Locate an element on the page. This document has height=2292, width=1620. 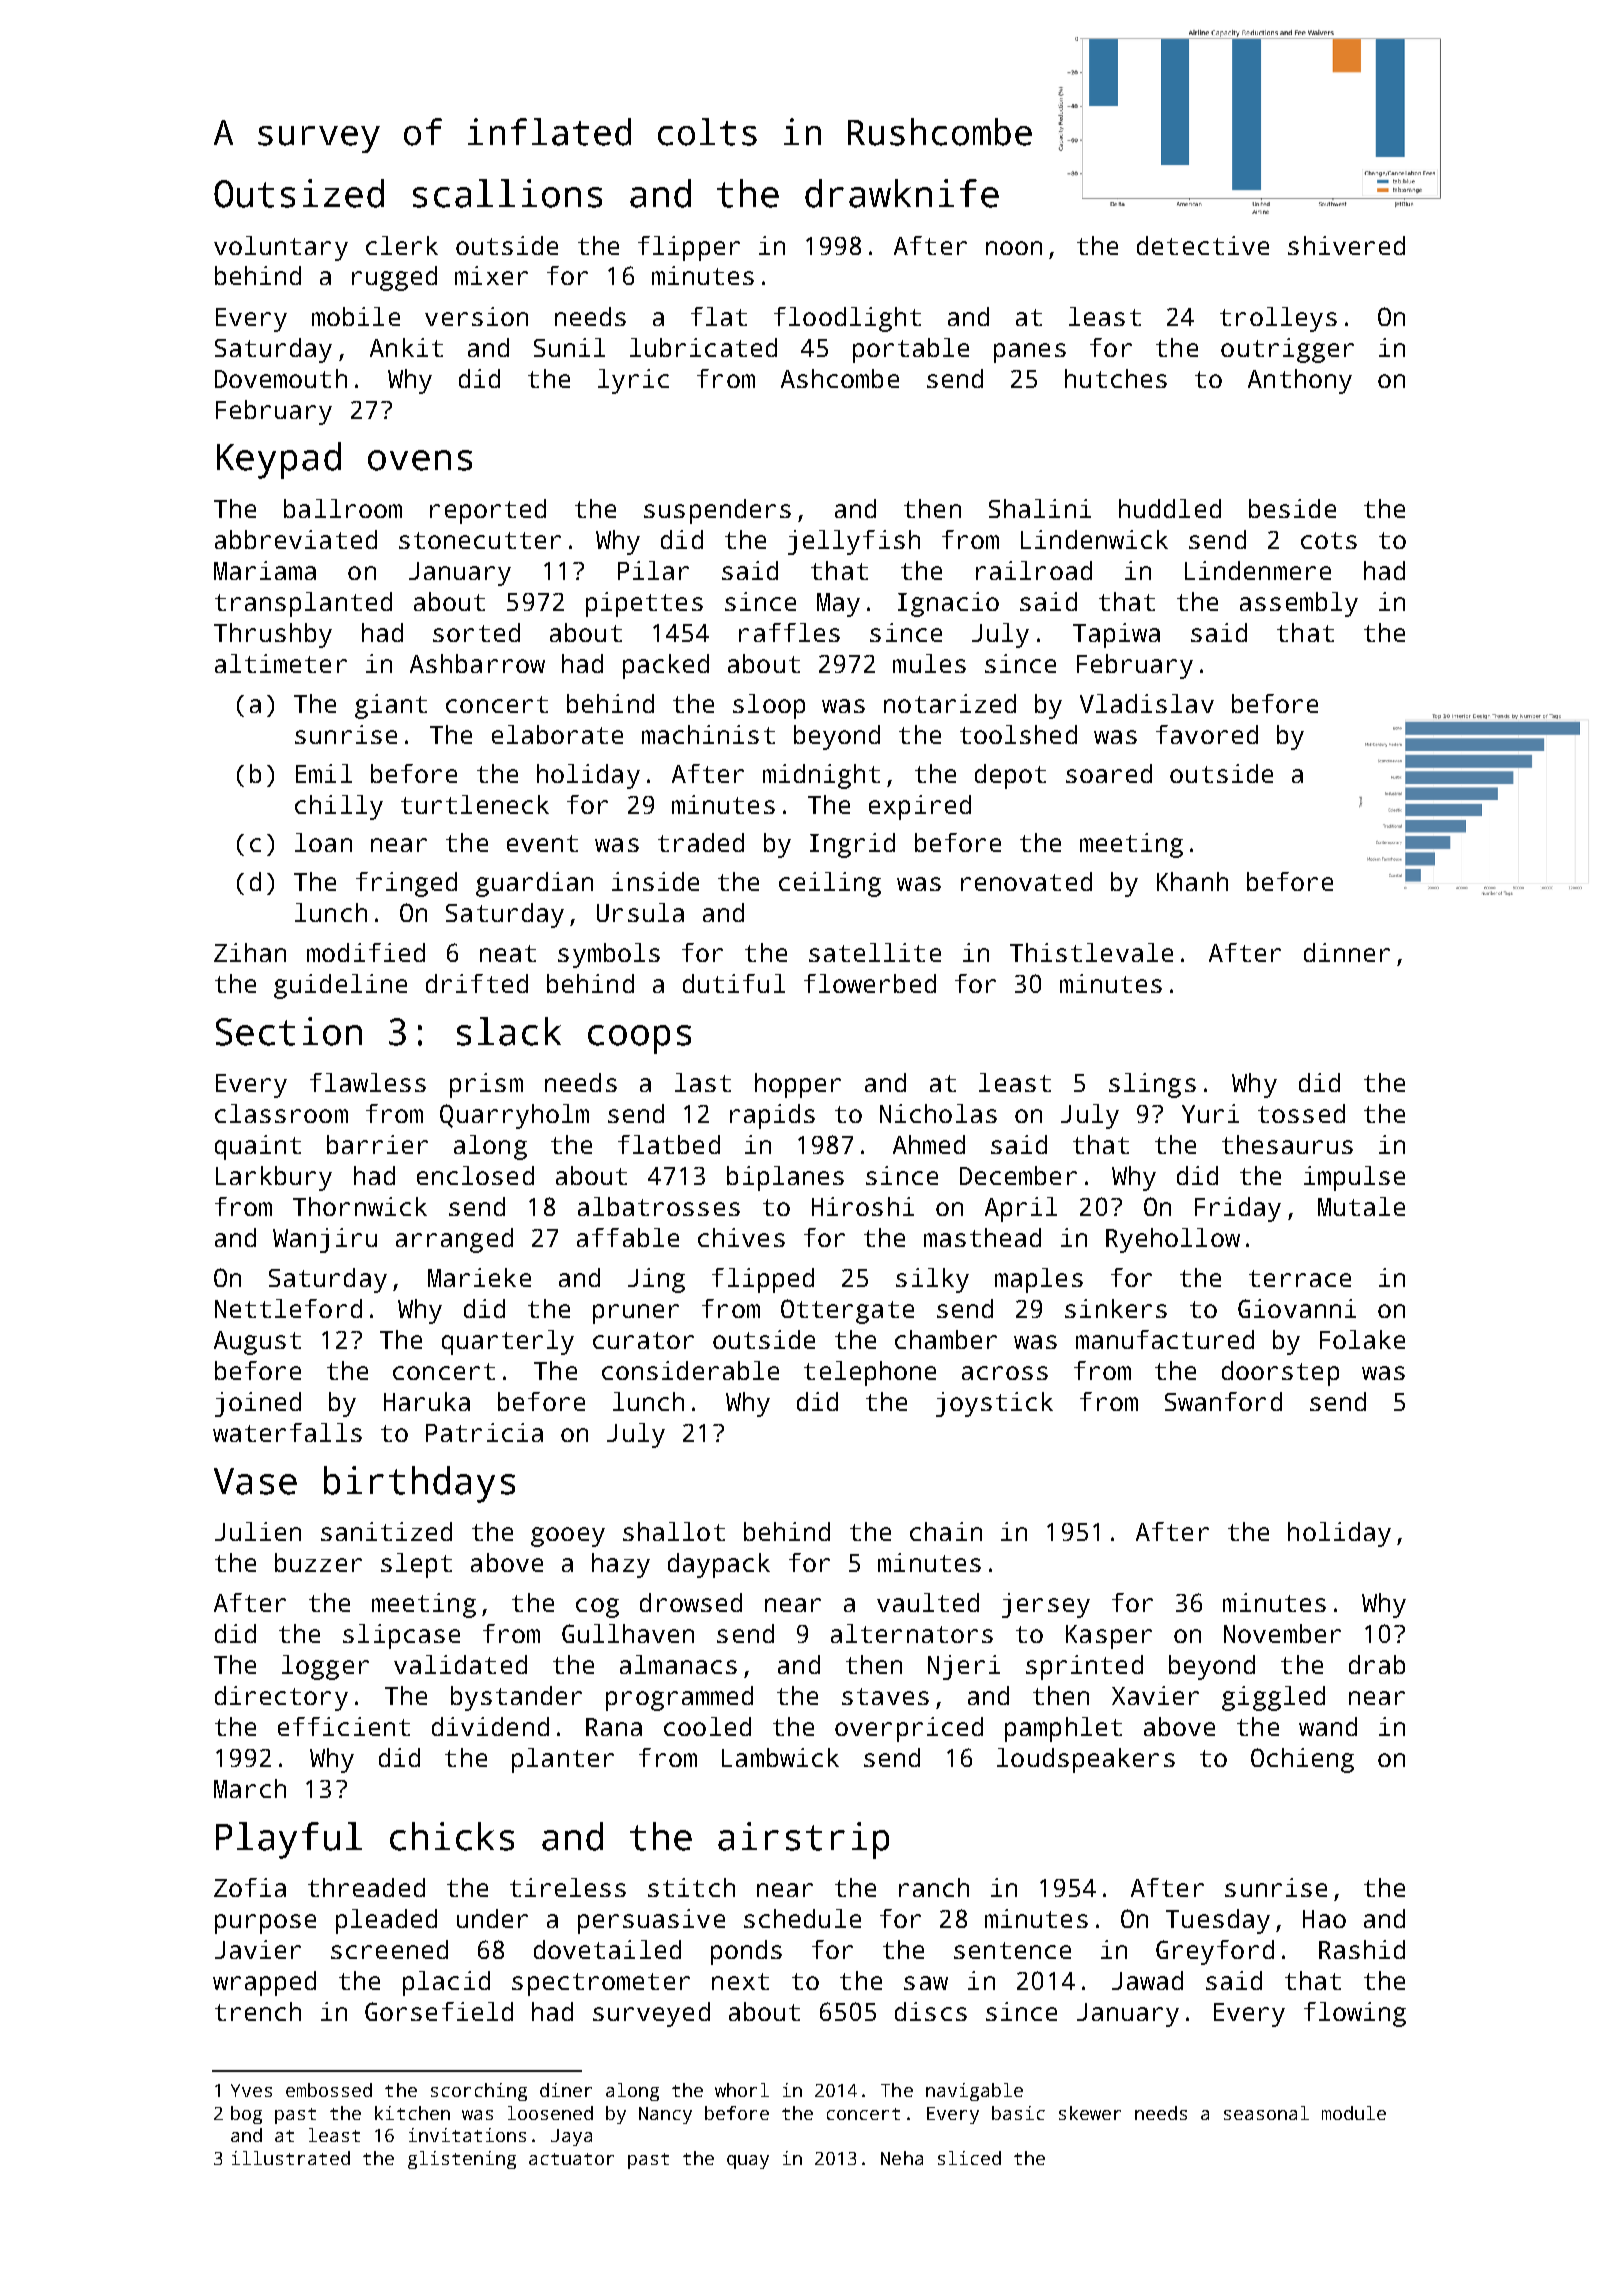
Swanford is located at coordinates (1223, 1401).
